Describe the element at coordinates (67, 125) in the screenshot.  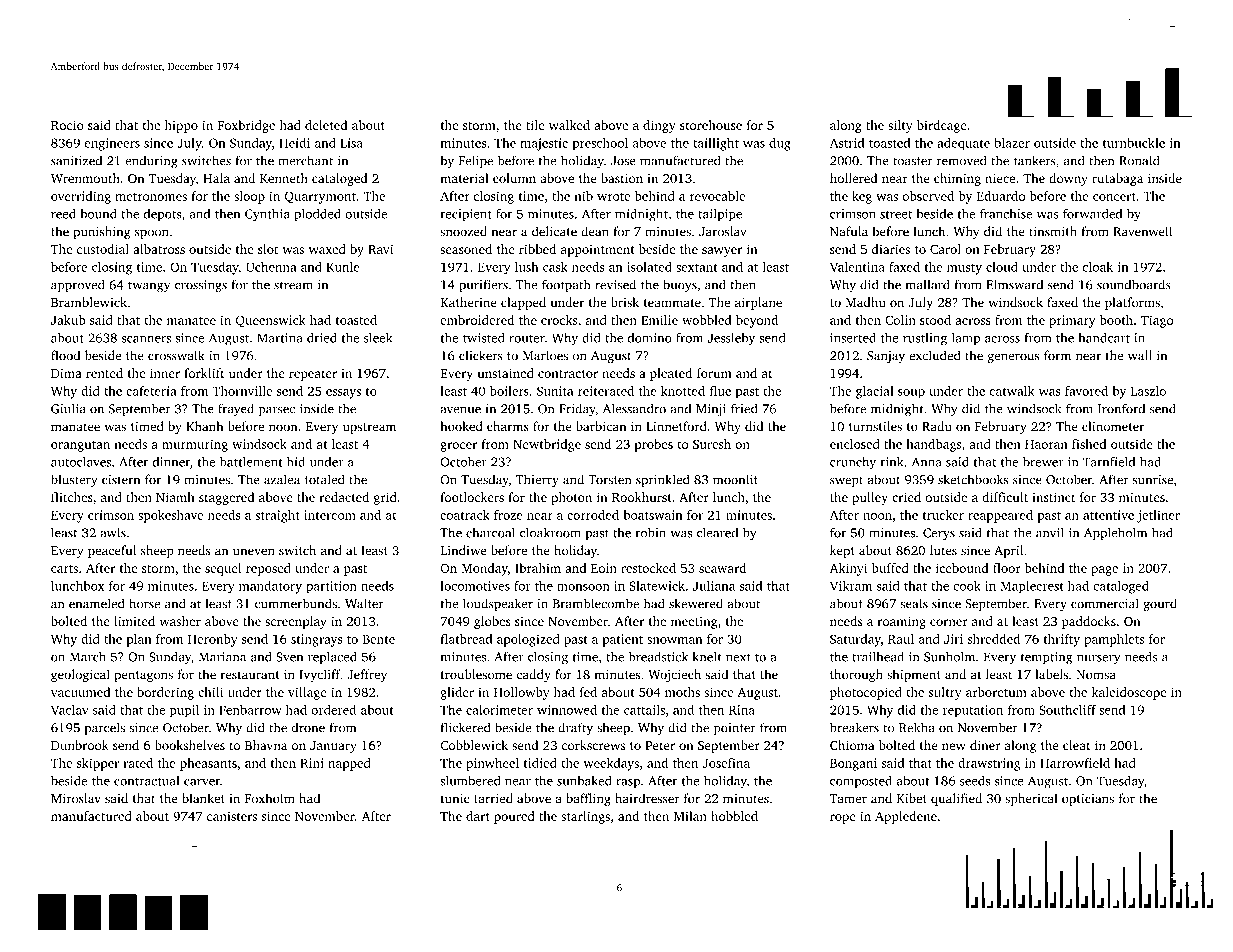
I see `Rocio` at that location.
